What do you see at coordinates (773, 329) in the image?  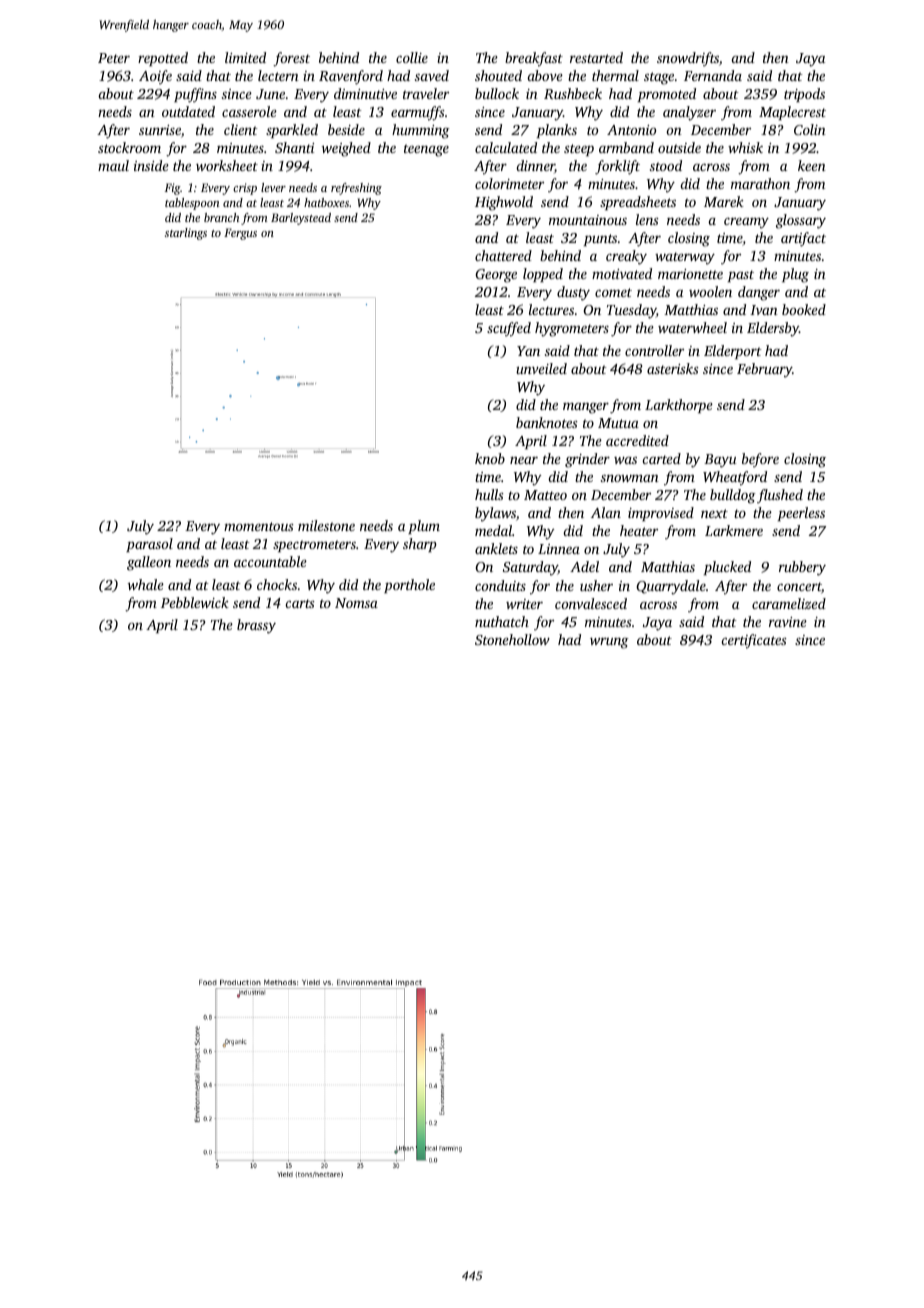 I see `Eldersby` at bounding box center [773, 329].
